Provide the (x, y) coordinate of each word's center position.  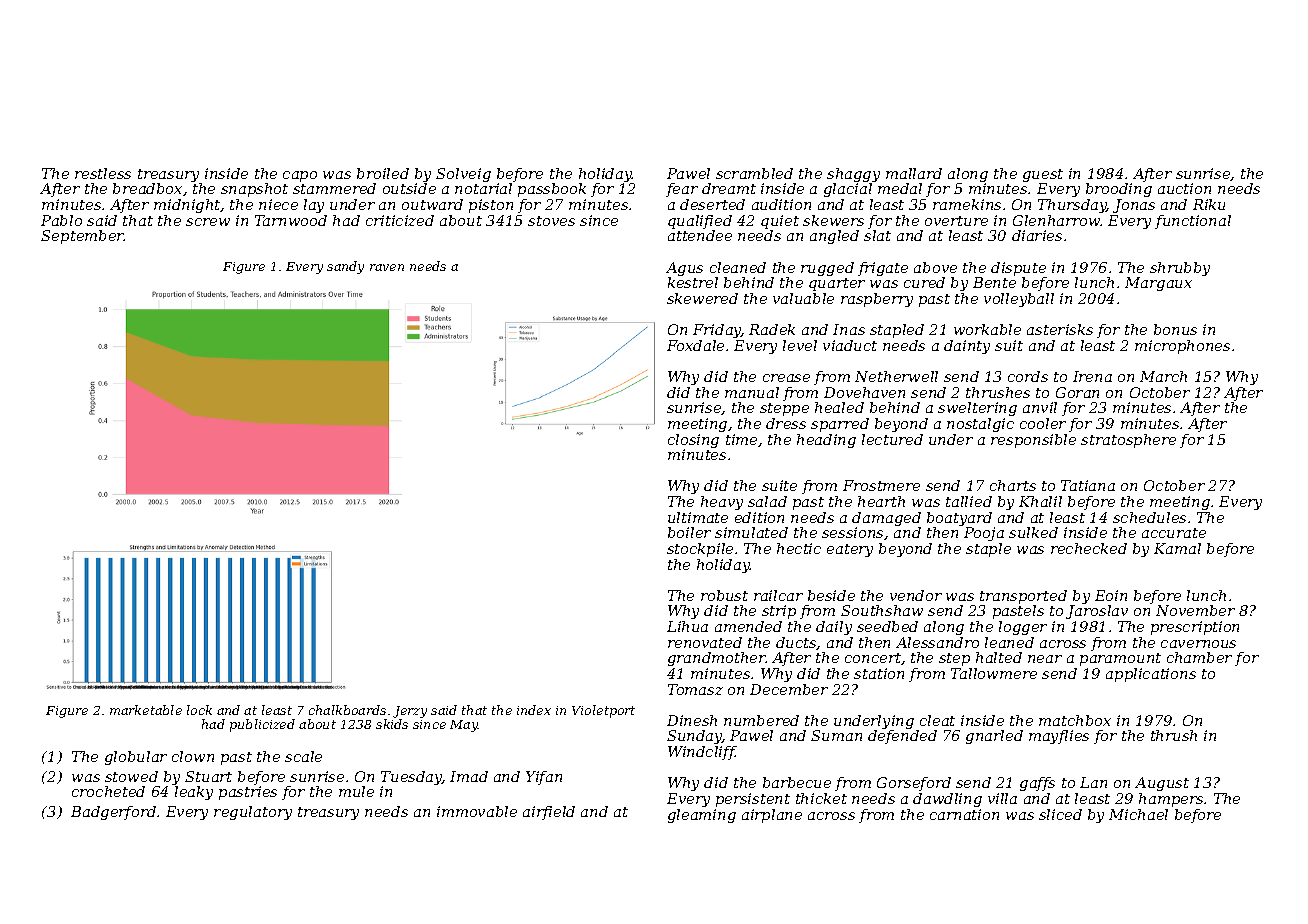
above (935, 267)
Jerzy (410, 712)
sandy (345, 267)
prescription (1195, 628)
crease (786, 378)
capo (300, 176)
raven (387, 267)
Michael (1138, 814)
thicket (821, 798)
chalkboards (347, 710)
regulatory (253, 813)
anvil (1040, 407)
